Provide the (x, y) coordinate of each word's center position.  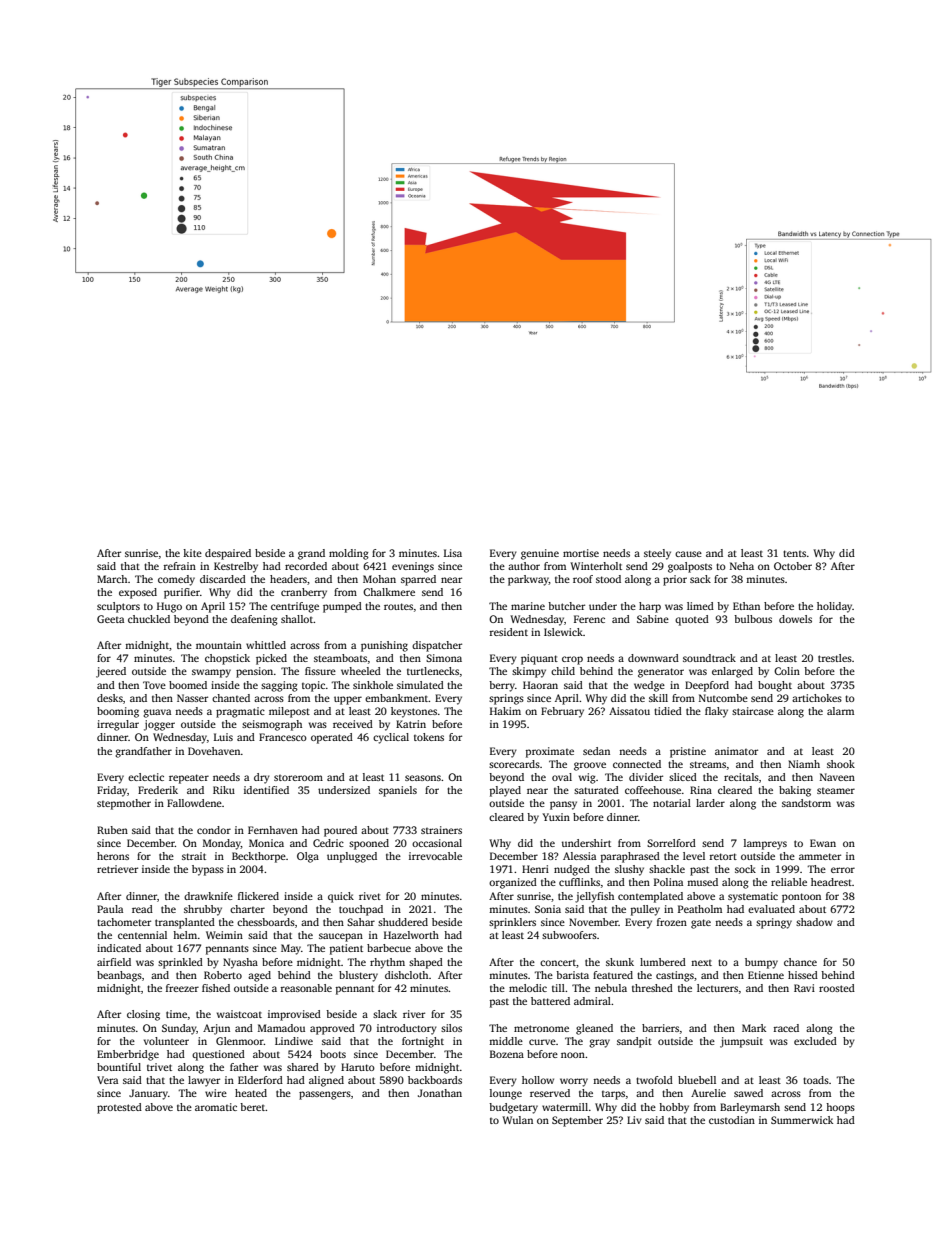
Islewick (563, 632)
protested (119, 1108)
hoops (840, 1108)
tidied (668, 711)
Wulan (517, 1120)
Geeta (110, 619)
